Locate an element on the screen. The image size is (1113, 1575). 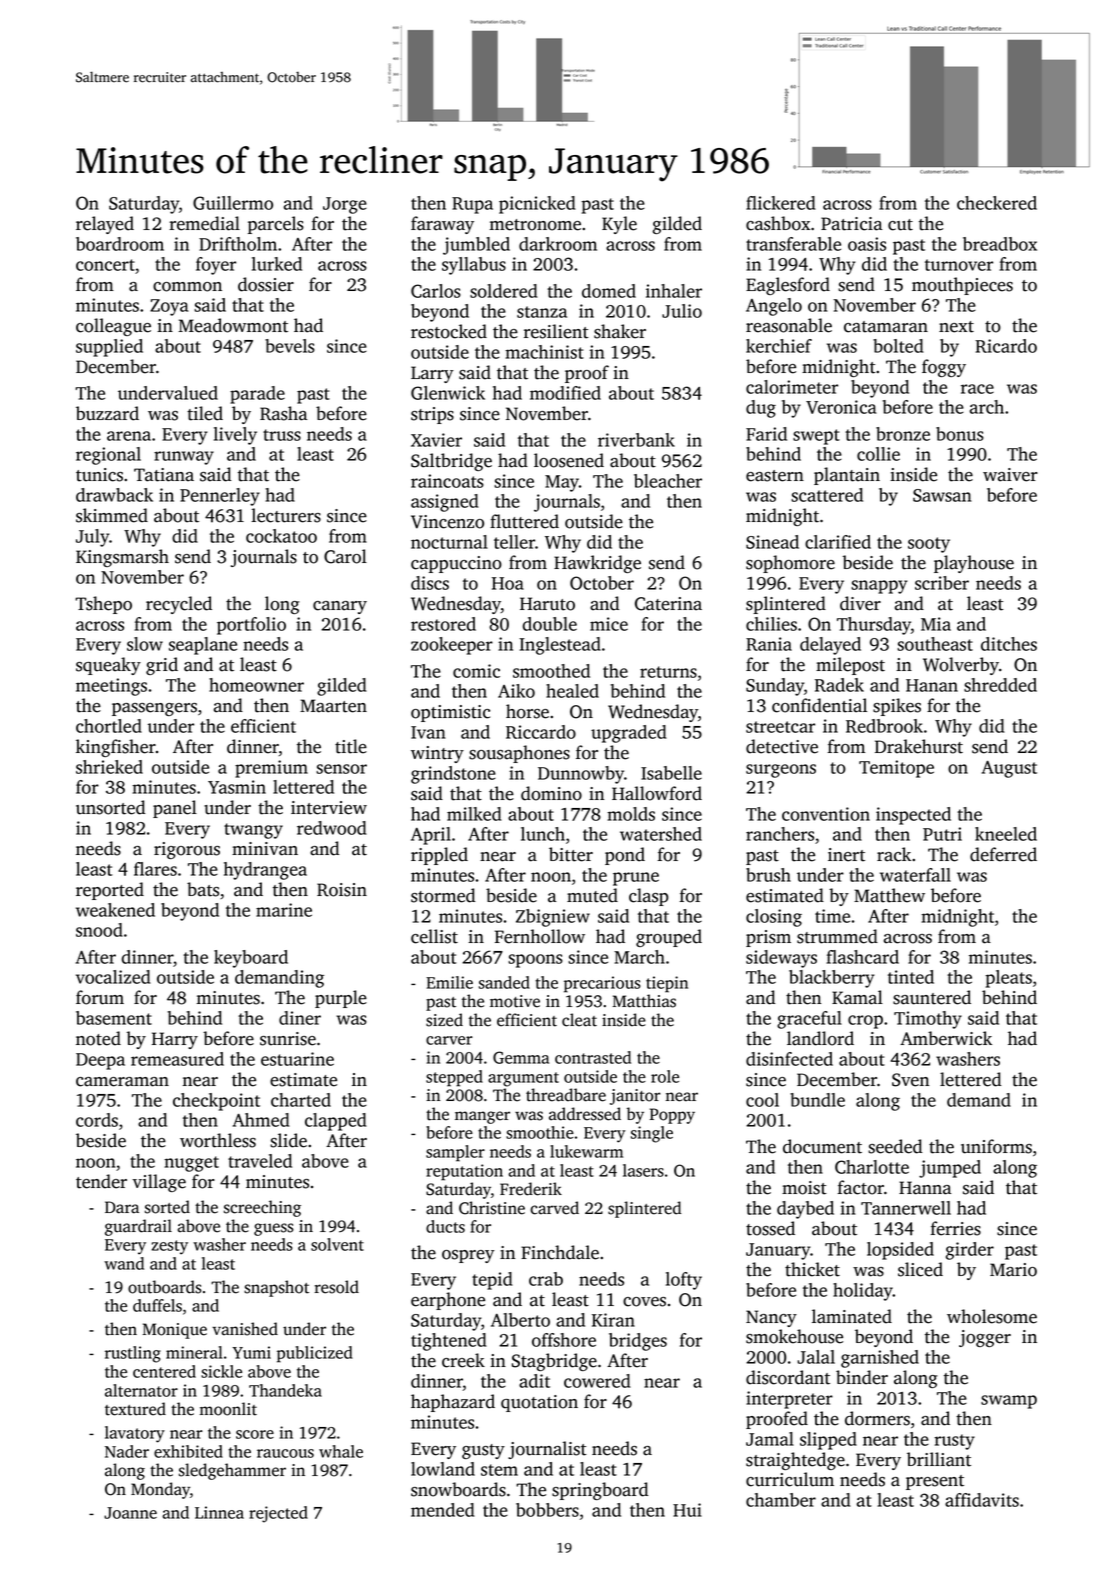
Hui is located at coordinates (687, 1510).
